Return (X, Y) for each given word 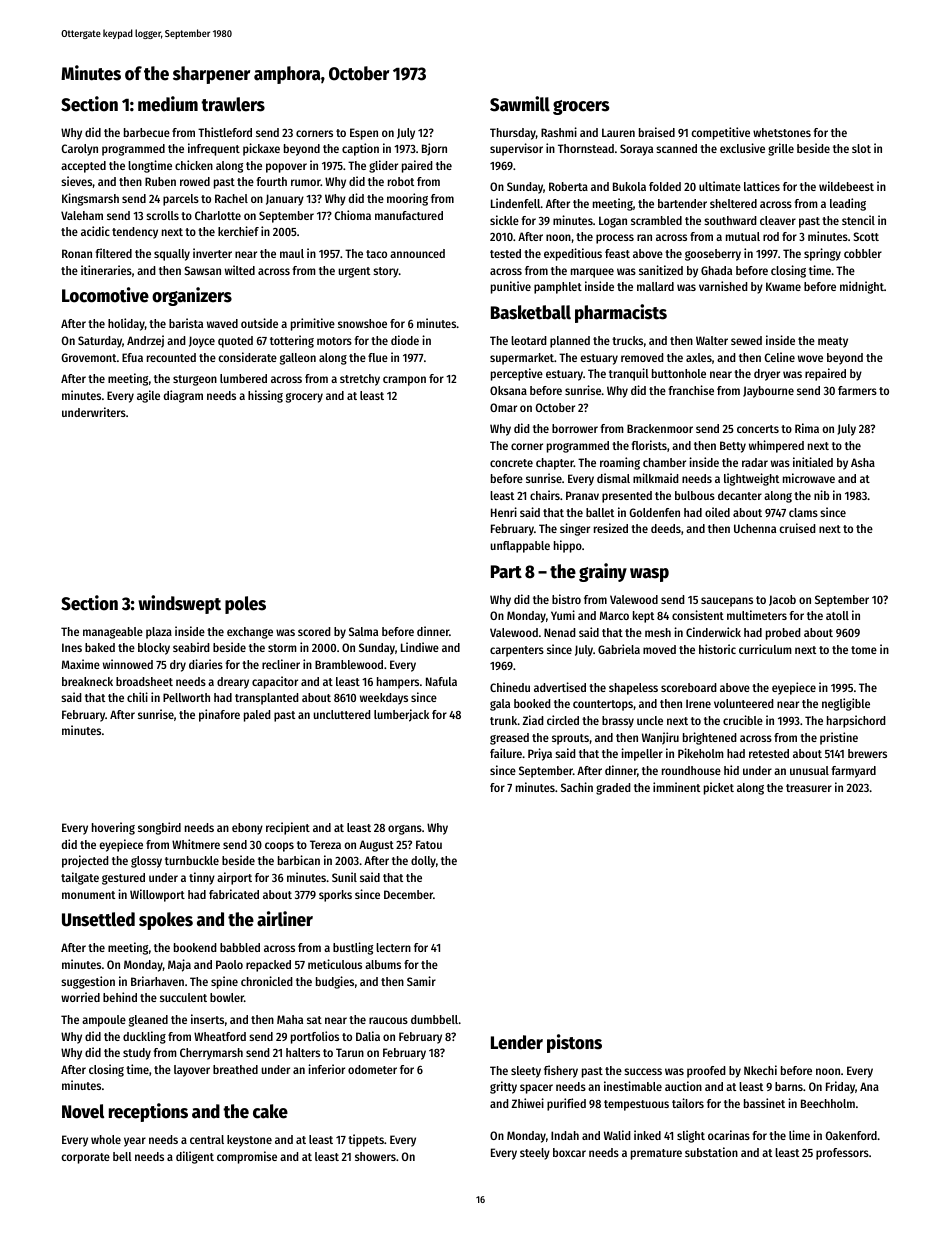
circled (563, 720)
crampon (404, 381)
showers (375, 1156)
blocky (154, 649)
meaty (833, 342)
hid (731, 770)
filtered (113, 253)
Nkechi (760, 1070)
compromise (247, 1157)
